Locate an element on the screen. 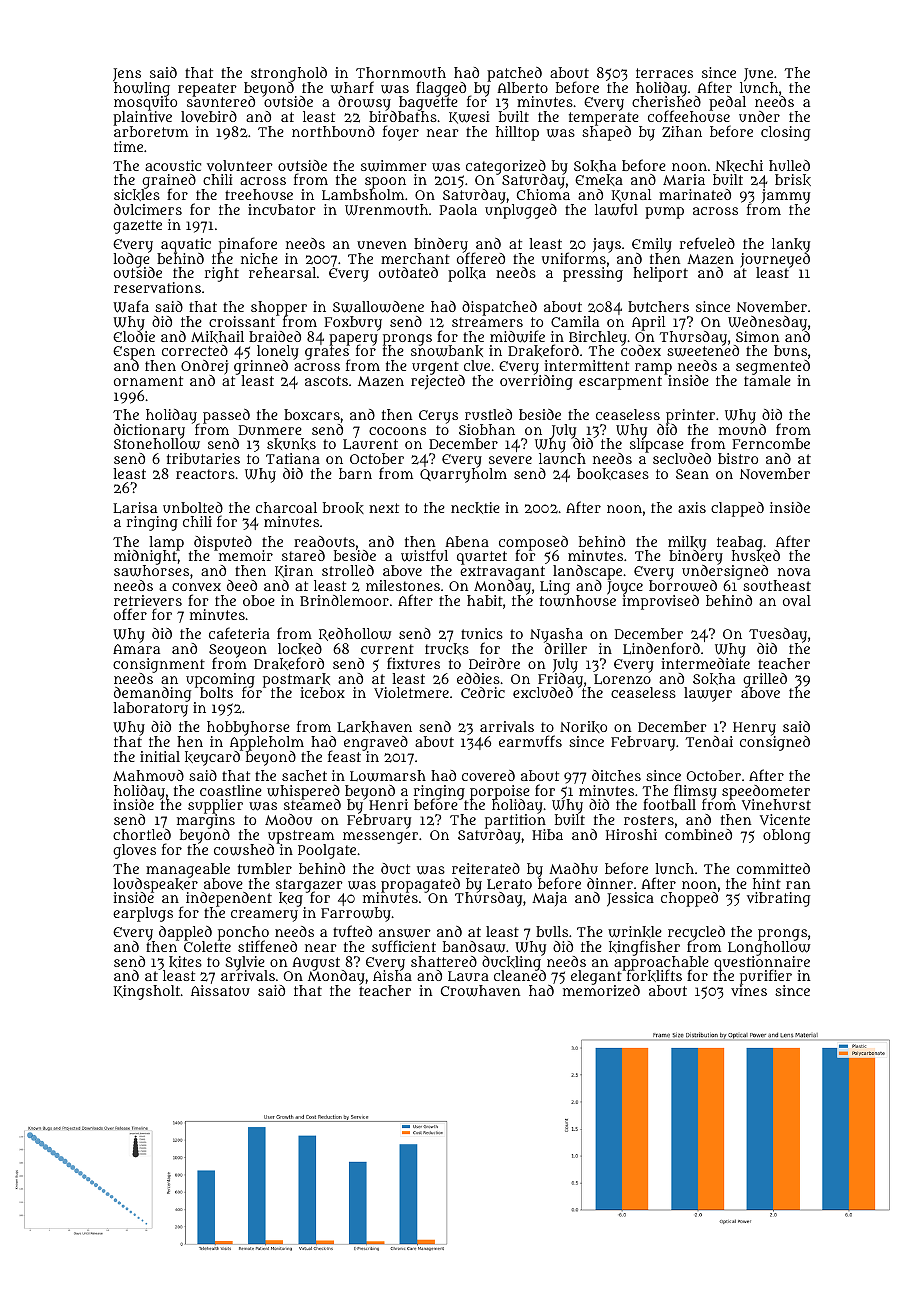 Image resolution: width=924 pixels, height=1308 pixels. driller is located at coordinates (566, 648).
